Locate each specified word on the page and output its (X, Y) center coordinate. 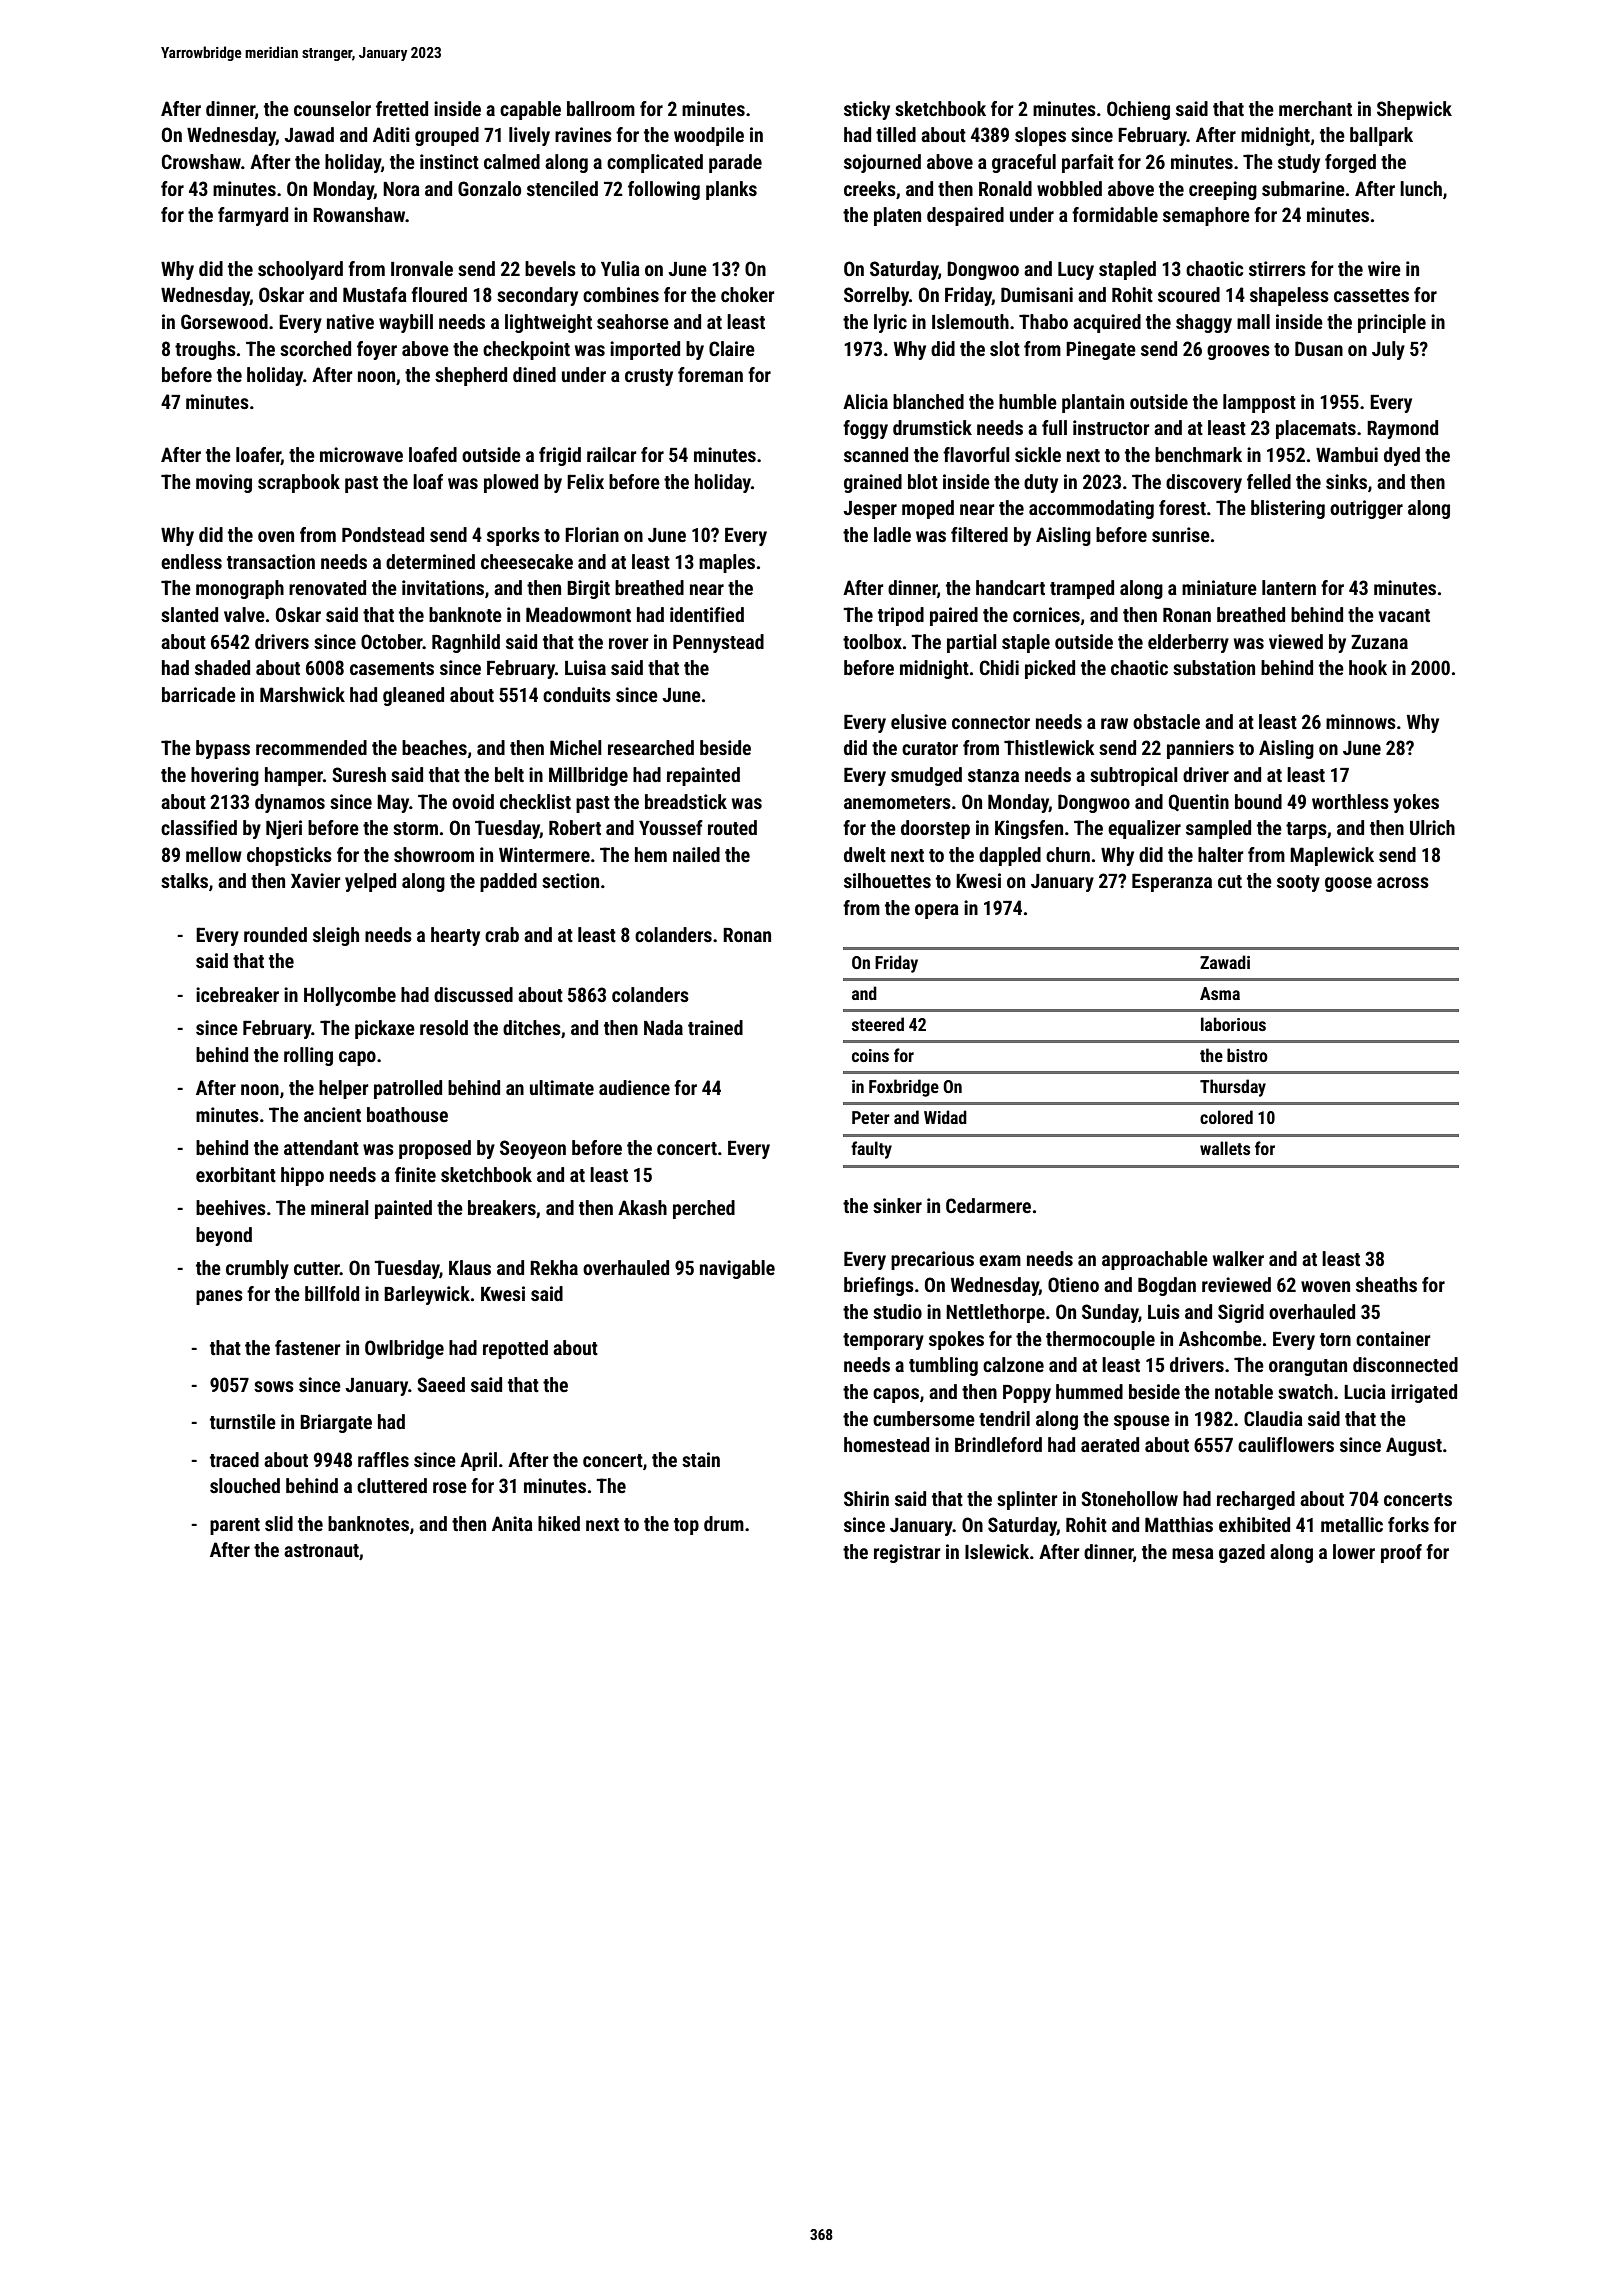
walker (1238, 1258)
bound (1258, 801)
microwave (361, 454)
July (1388, 350)
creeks (870, 188)
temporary (883, 1341)
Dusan (1319, 348)
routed (732, 827)
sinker (897, 1205)
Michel (576, 747)
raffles (383, 1459)
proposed (435, 1149)
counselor (332, 108)
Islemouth (970, 321)
